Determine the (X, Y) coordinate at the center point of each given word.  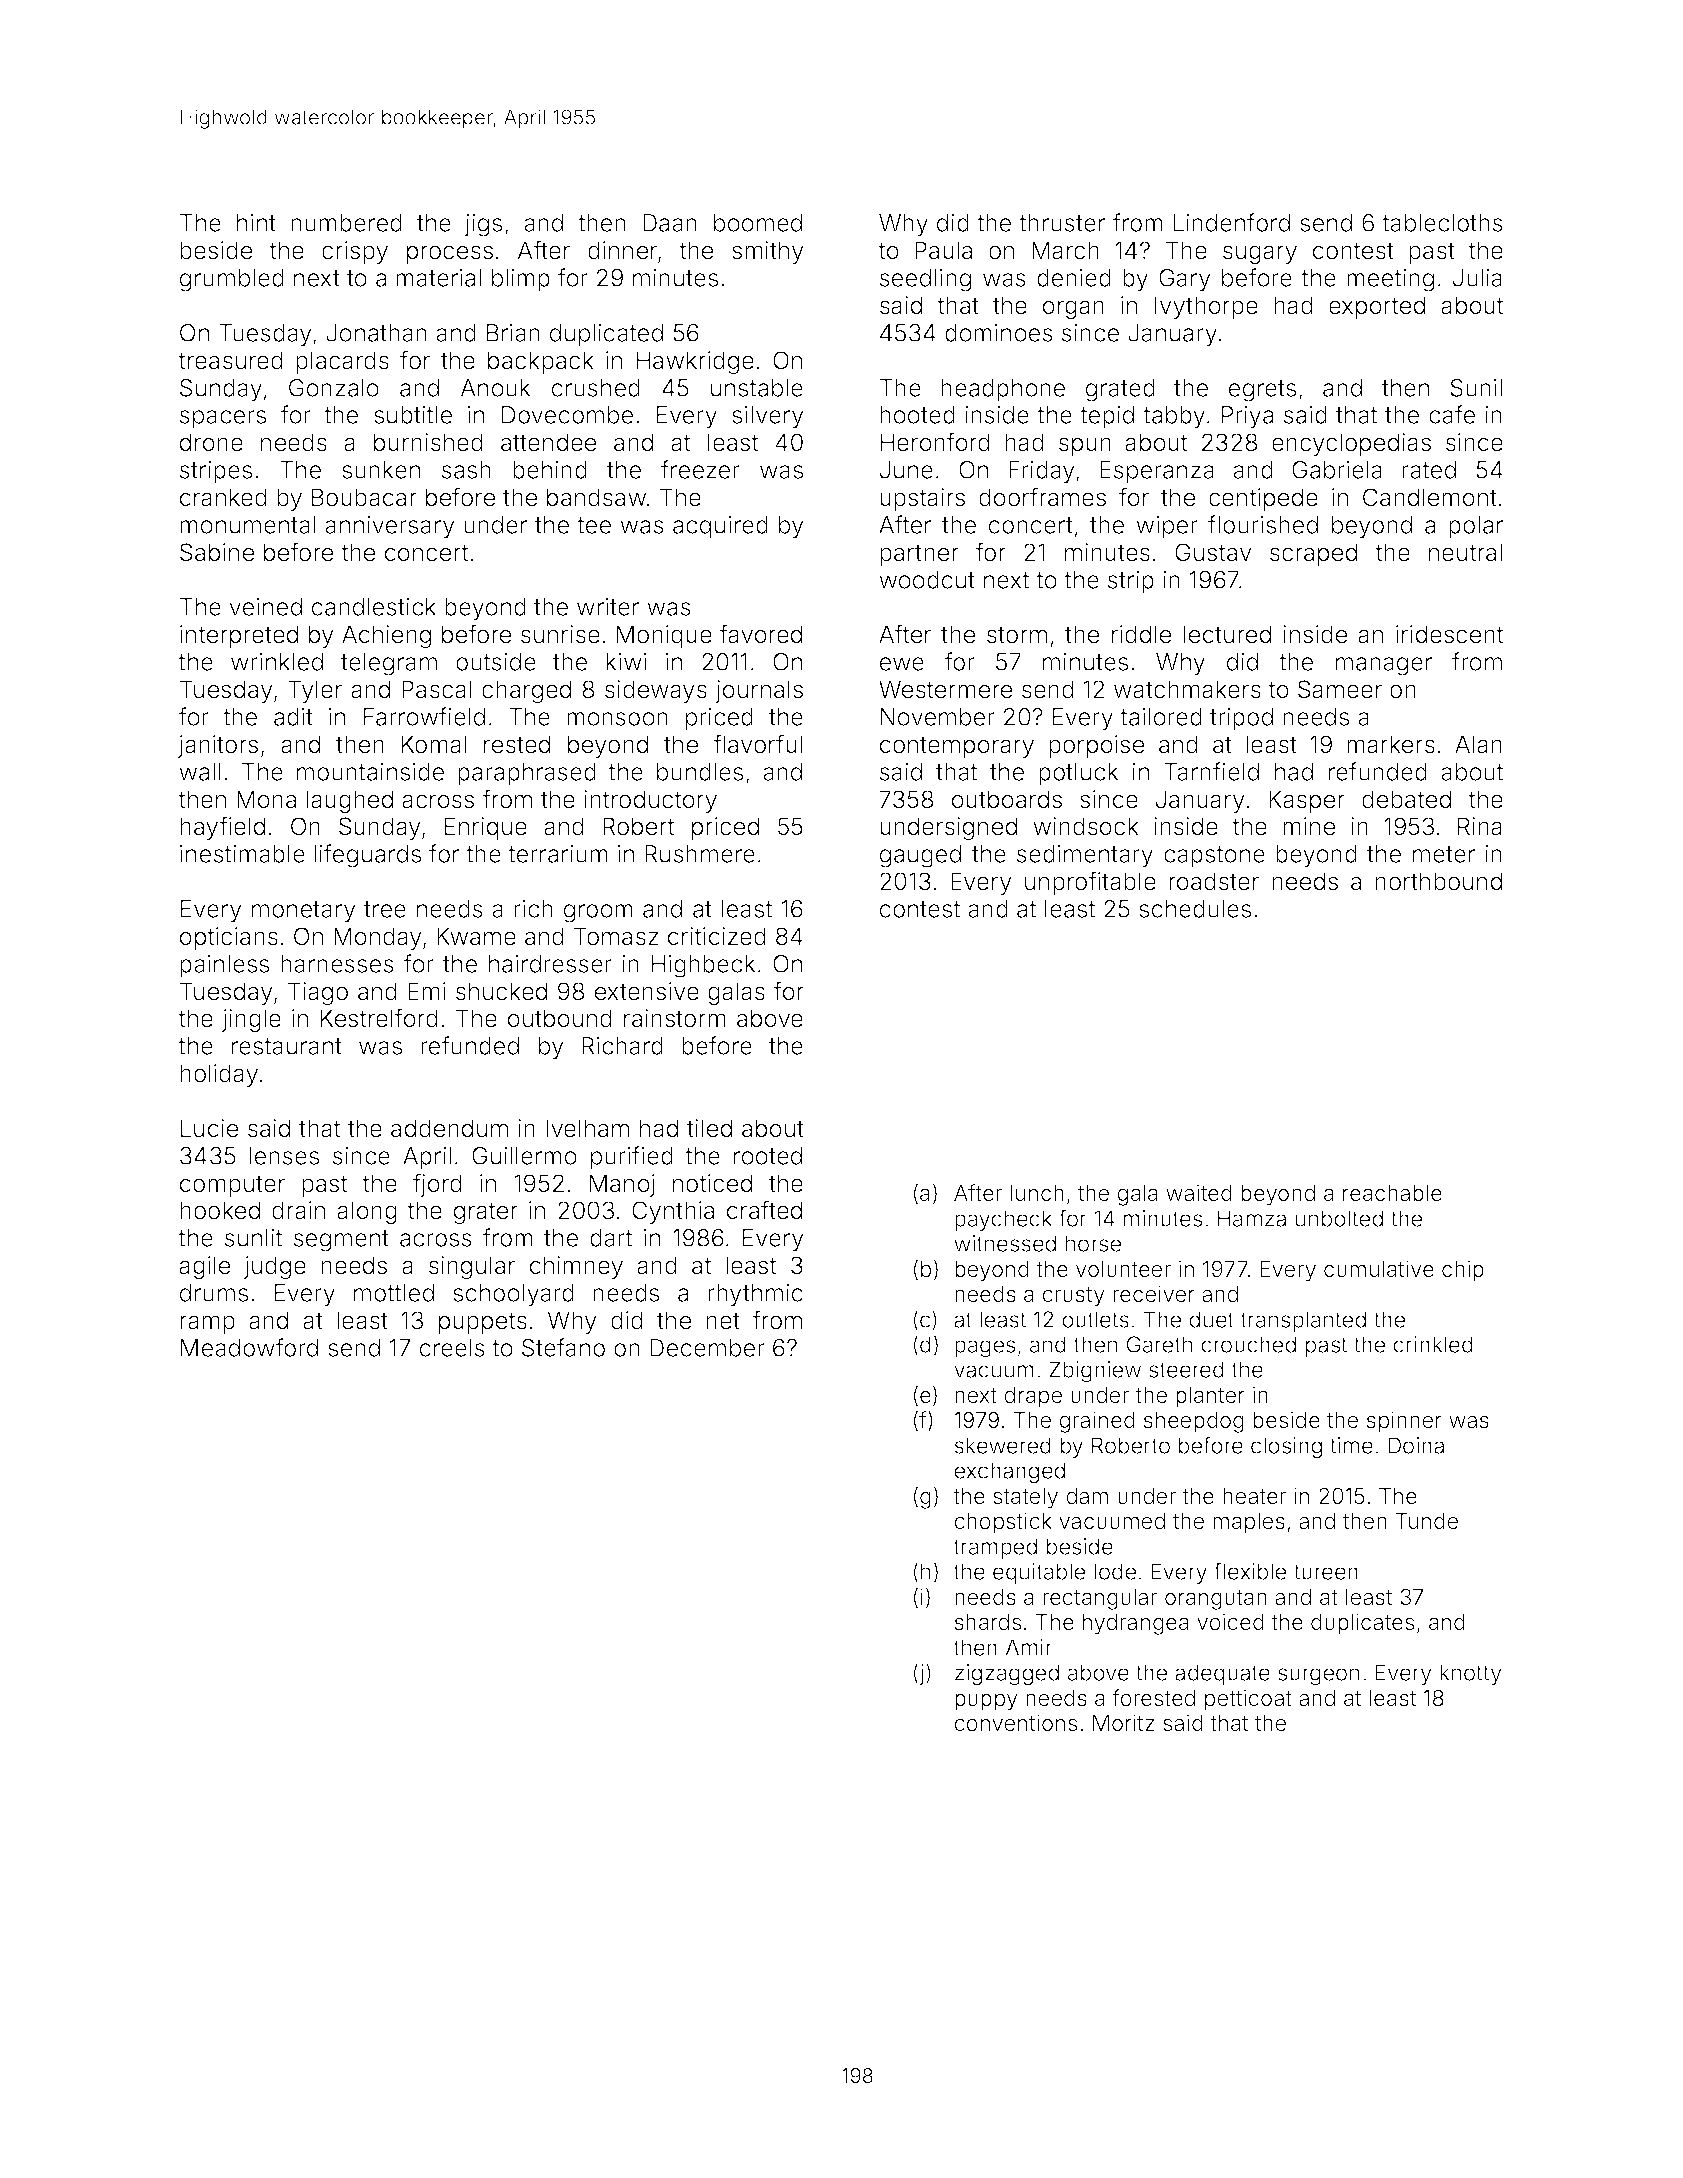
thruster (1062, 223)
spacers (223, 419)
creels (452, 1348)
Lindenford (1232, 222)
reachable (1392, 1193)
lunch (1037, 1193)
